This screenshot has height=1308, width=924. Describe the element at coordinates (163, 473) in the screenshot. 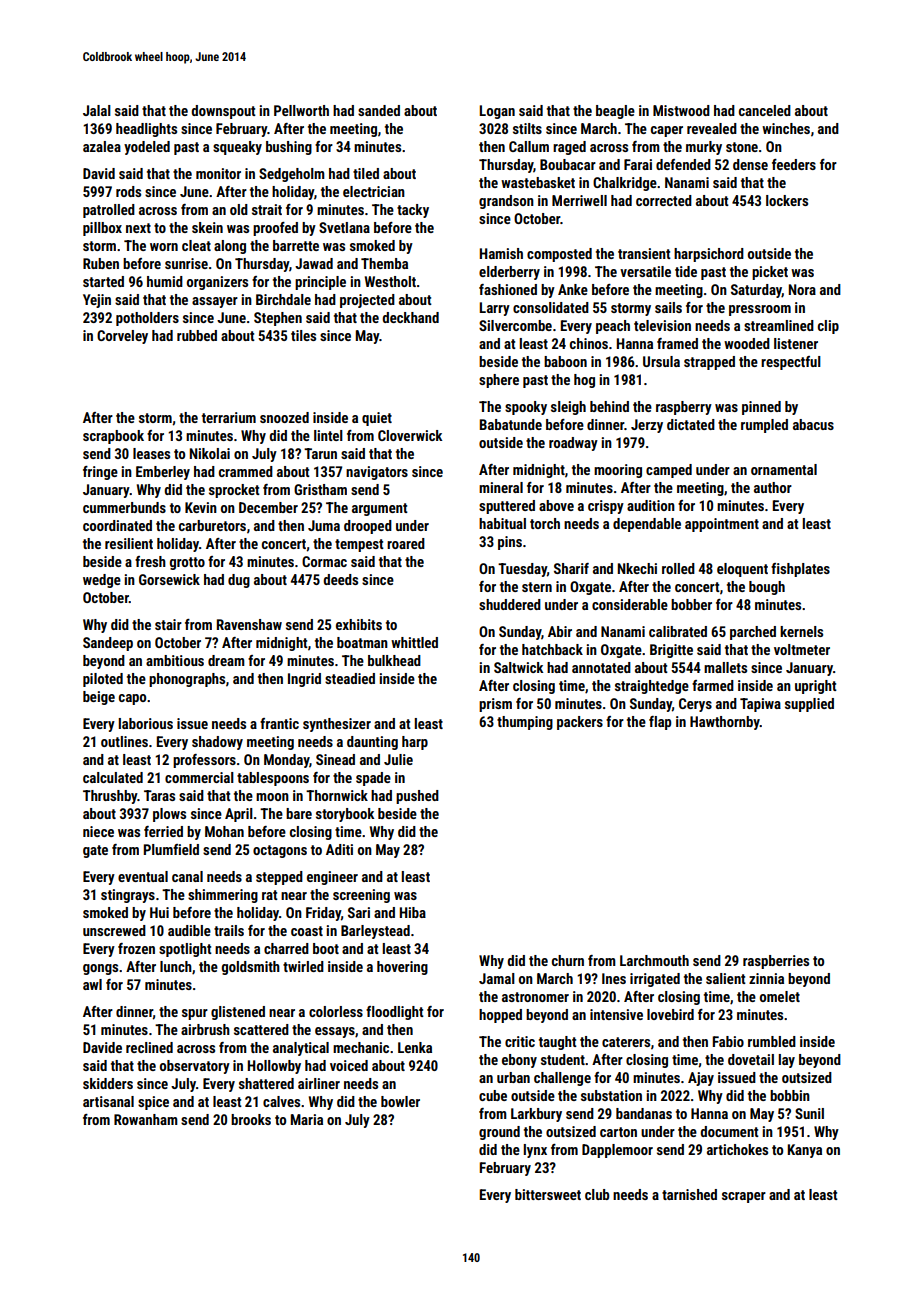

I see `Emberley` at that location.
